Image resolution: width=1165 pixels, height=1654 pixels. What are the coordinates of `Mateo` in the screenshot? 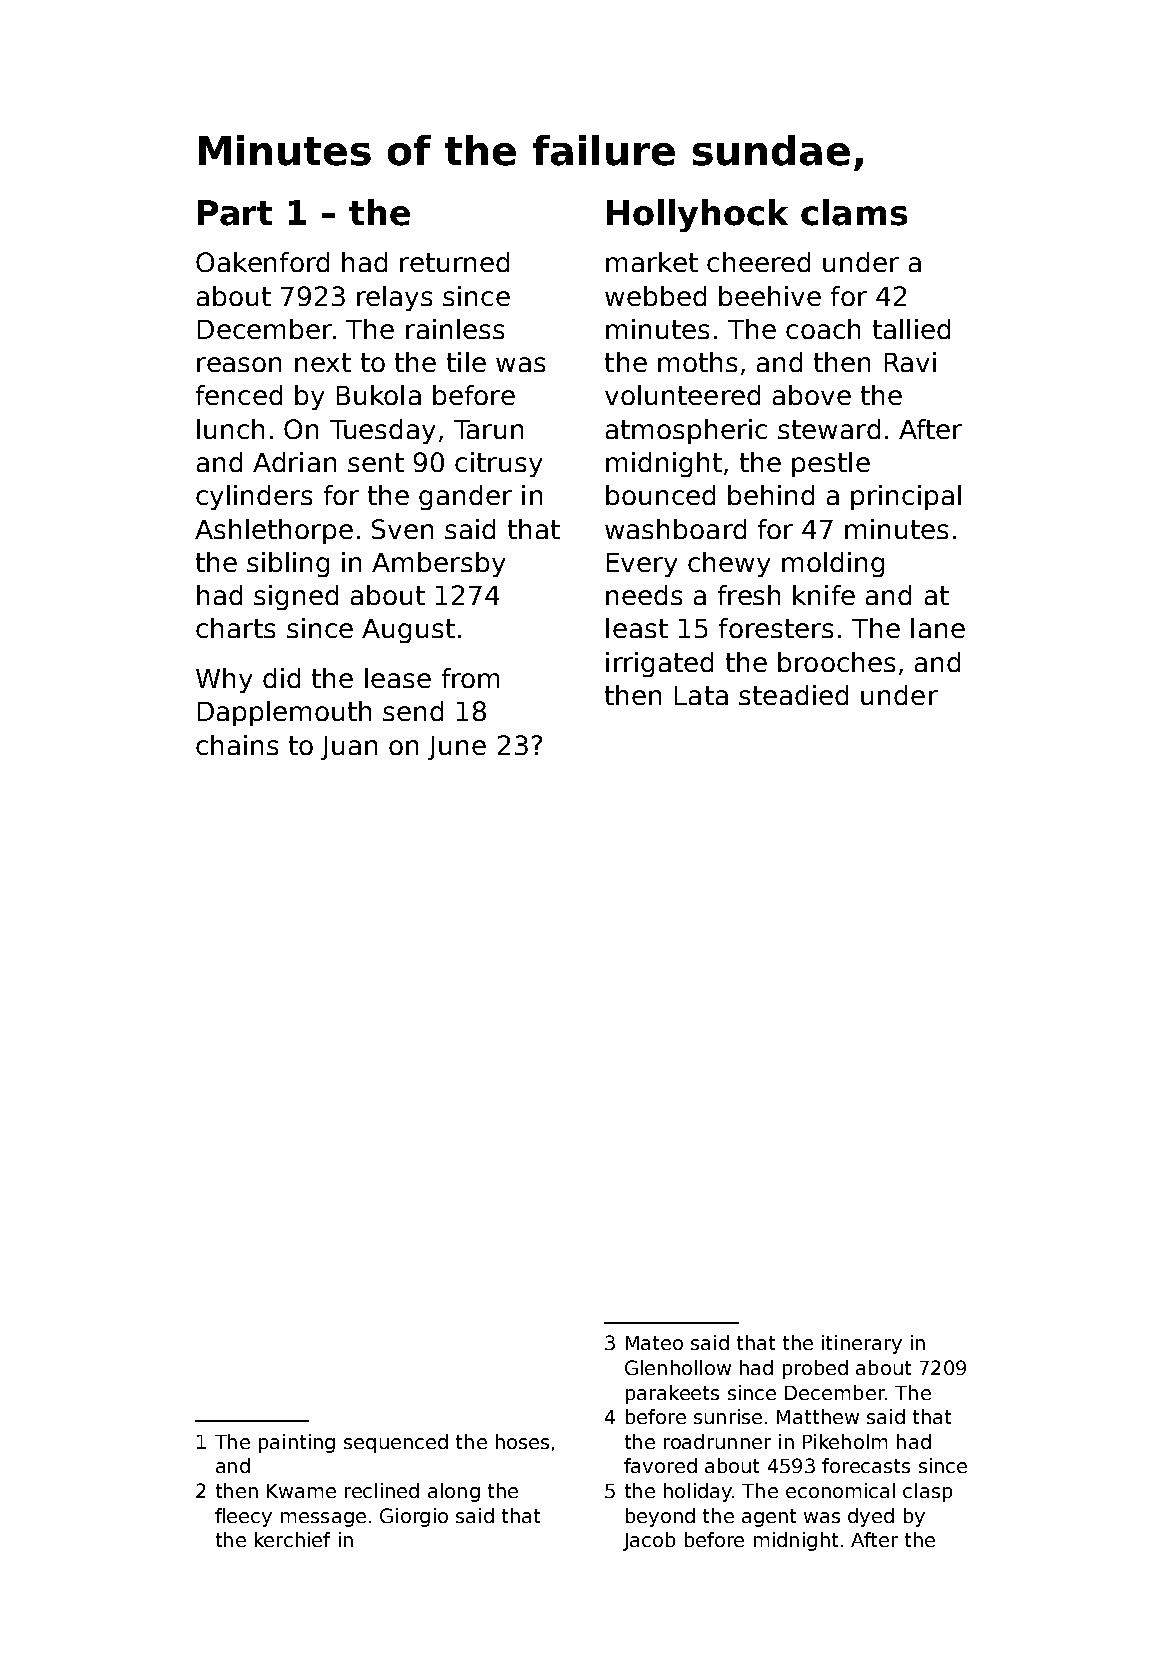 It's located at (654, 1343).
